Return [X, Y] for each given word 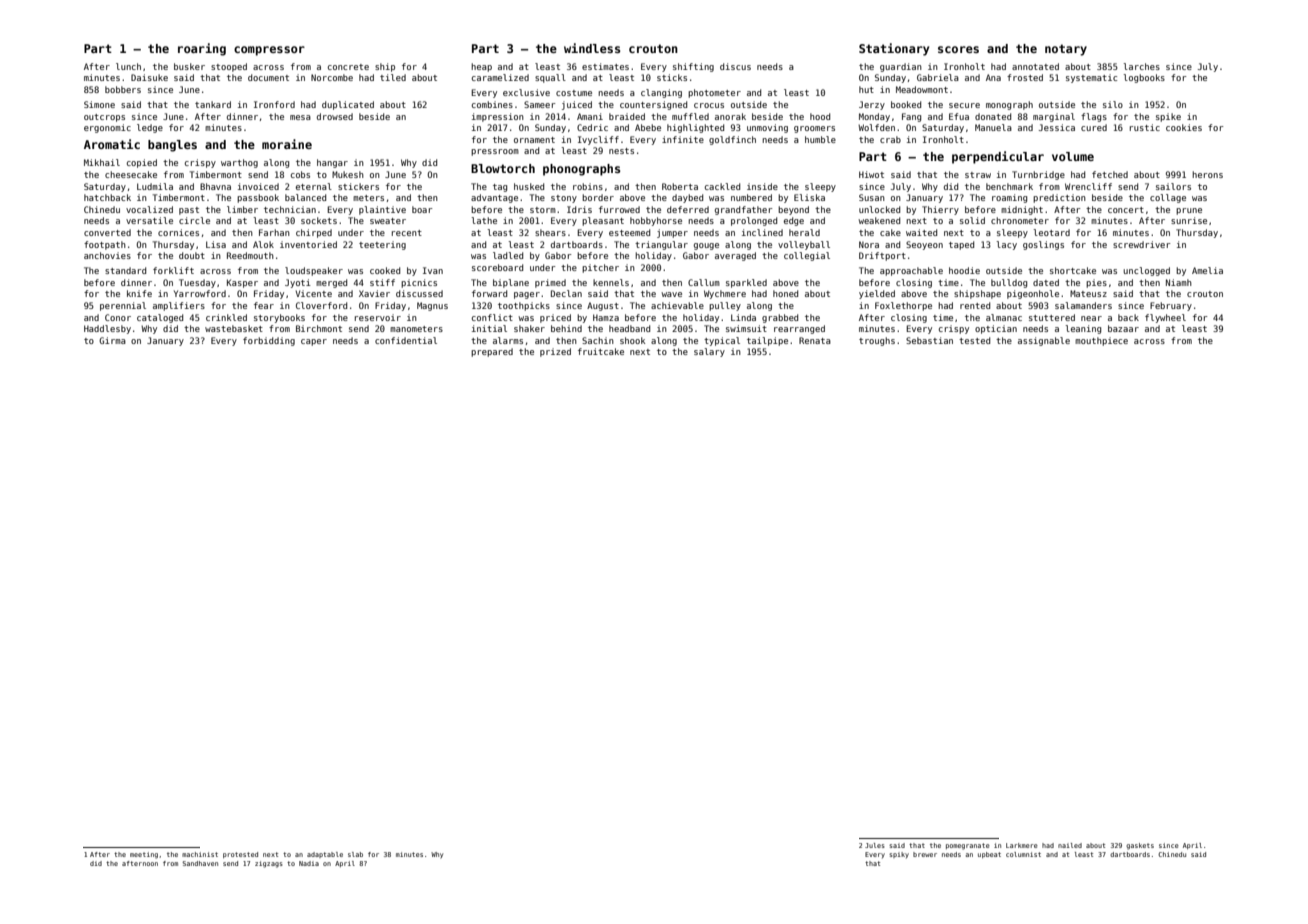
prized [555, 352]
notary [1066, 50]
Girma [112, 340]
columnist [1023, 854]
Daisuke [149, 77]
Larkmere [1022, 845]
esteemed [629, 232]
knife [139, 293]
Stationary [894, 49]
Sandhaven [200, 863]
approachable [911, 271]
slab [355, 854]
